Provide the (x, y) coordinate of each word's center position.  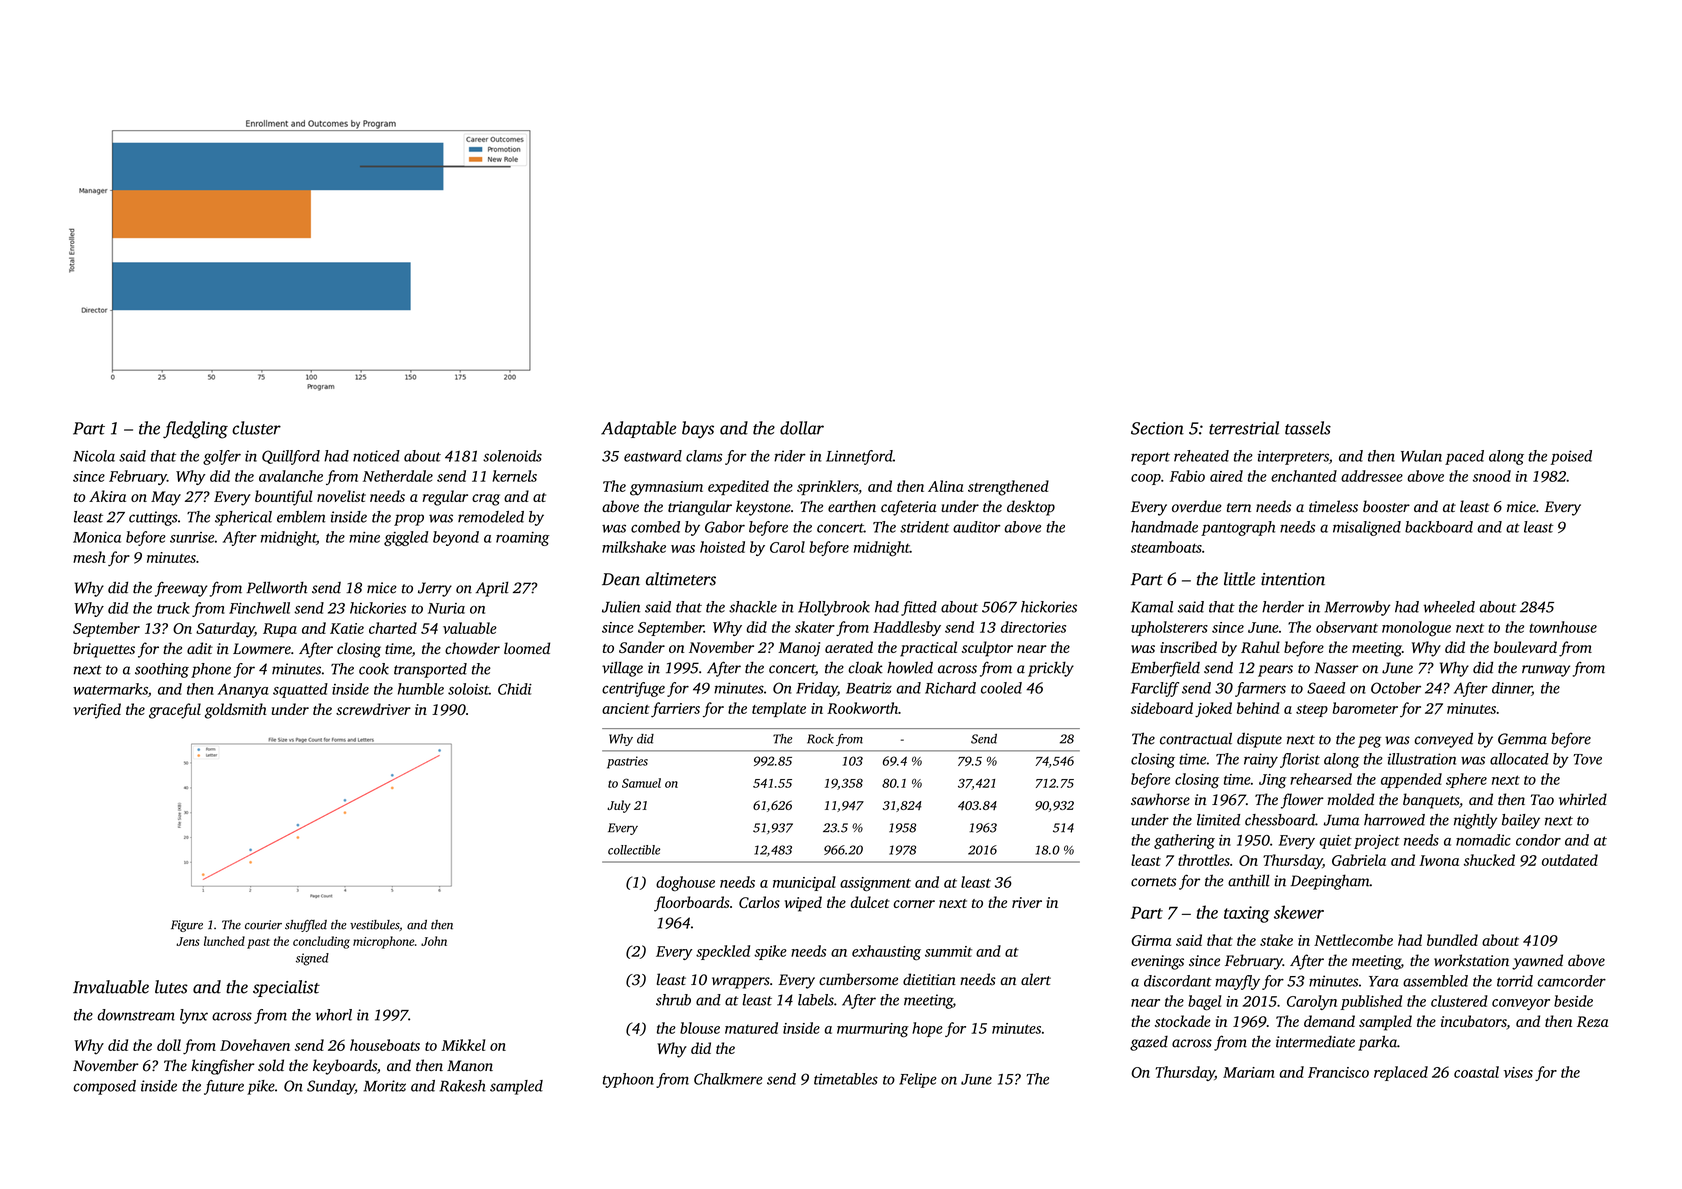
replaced (1401, 1073)
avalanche (291, 476)
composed (104, 1087)
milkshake (634, 547)
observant (1347, 627)
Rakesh (462, 1086)
